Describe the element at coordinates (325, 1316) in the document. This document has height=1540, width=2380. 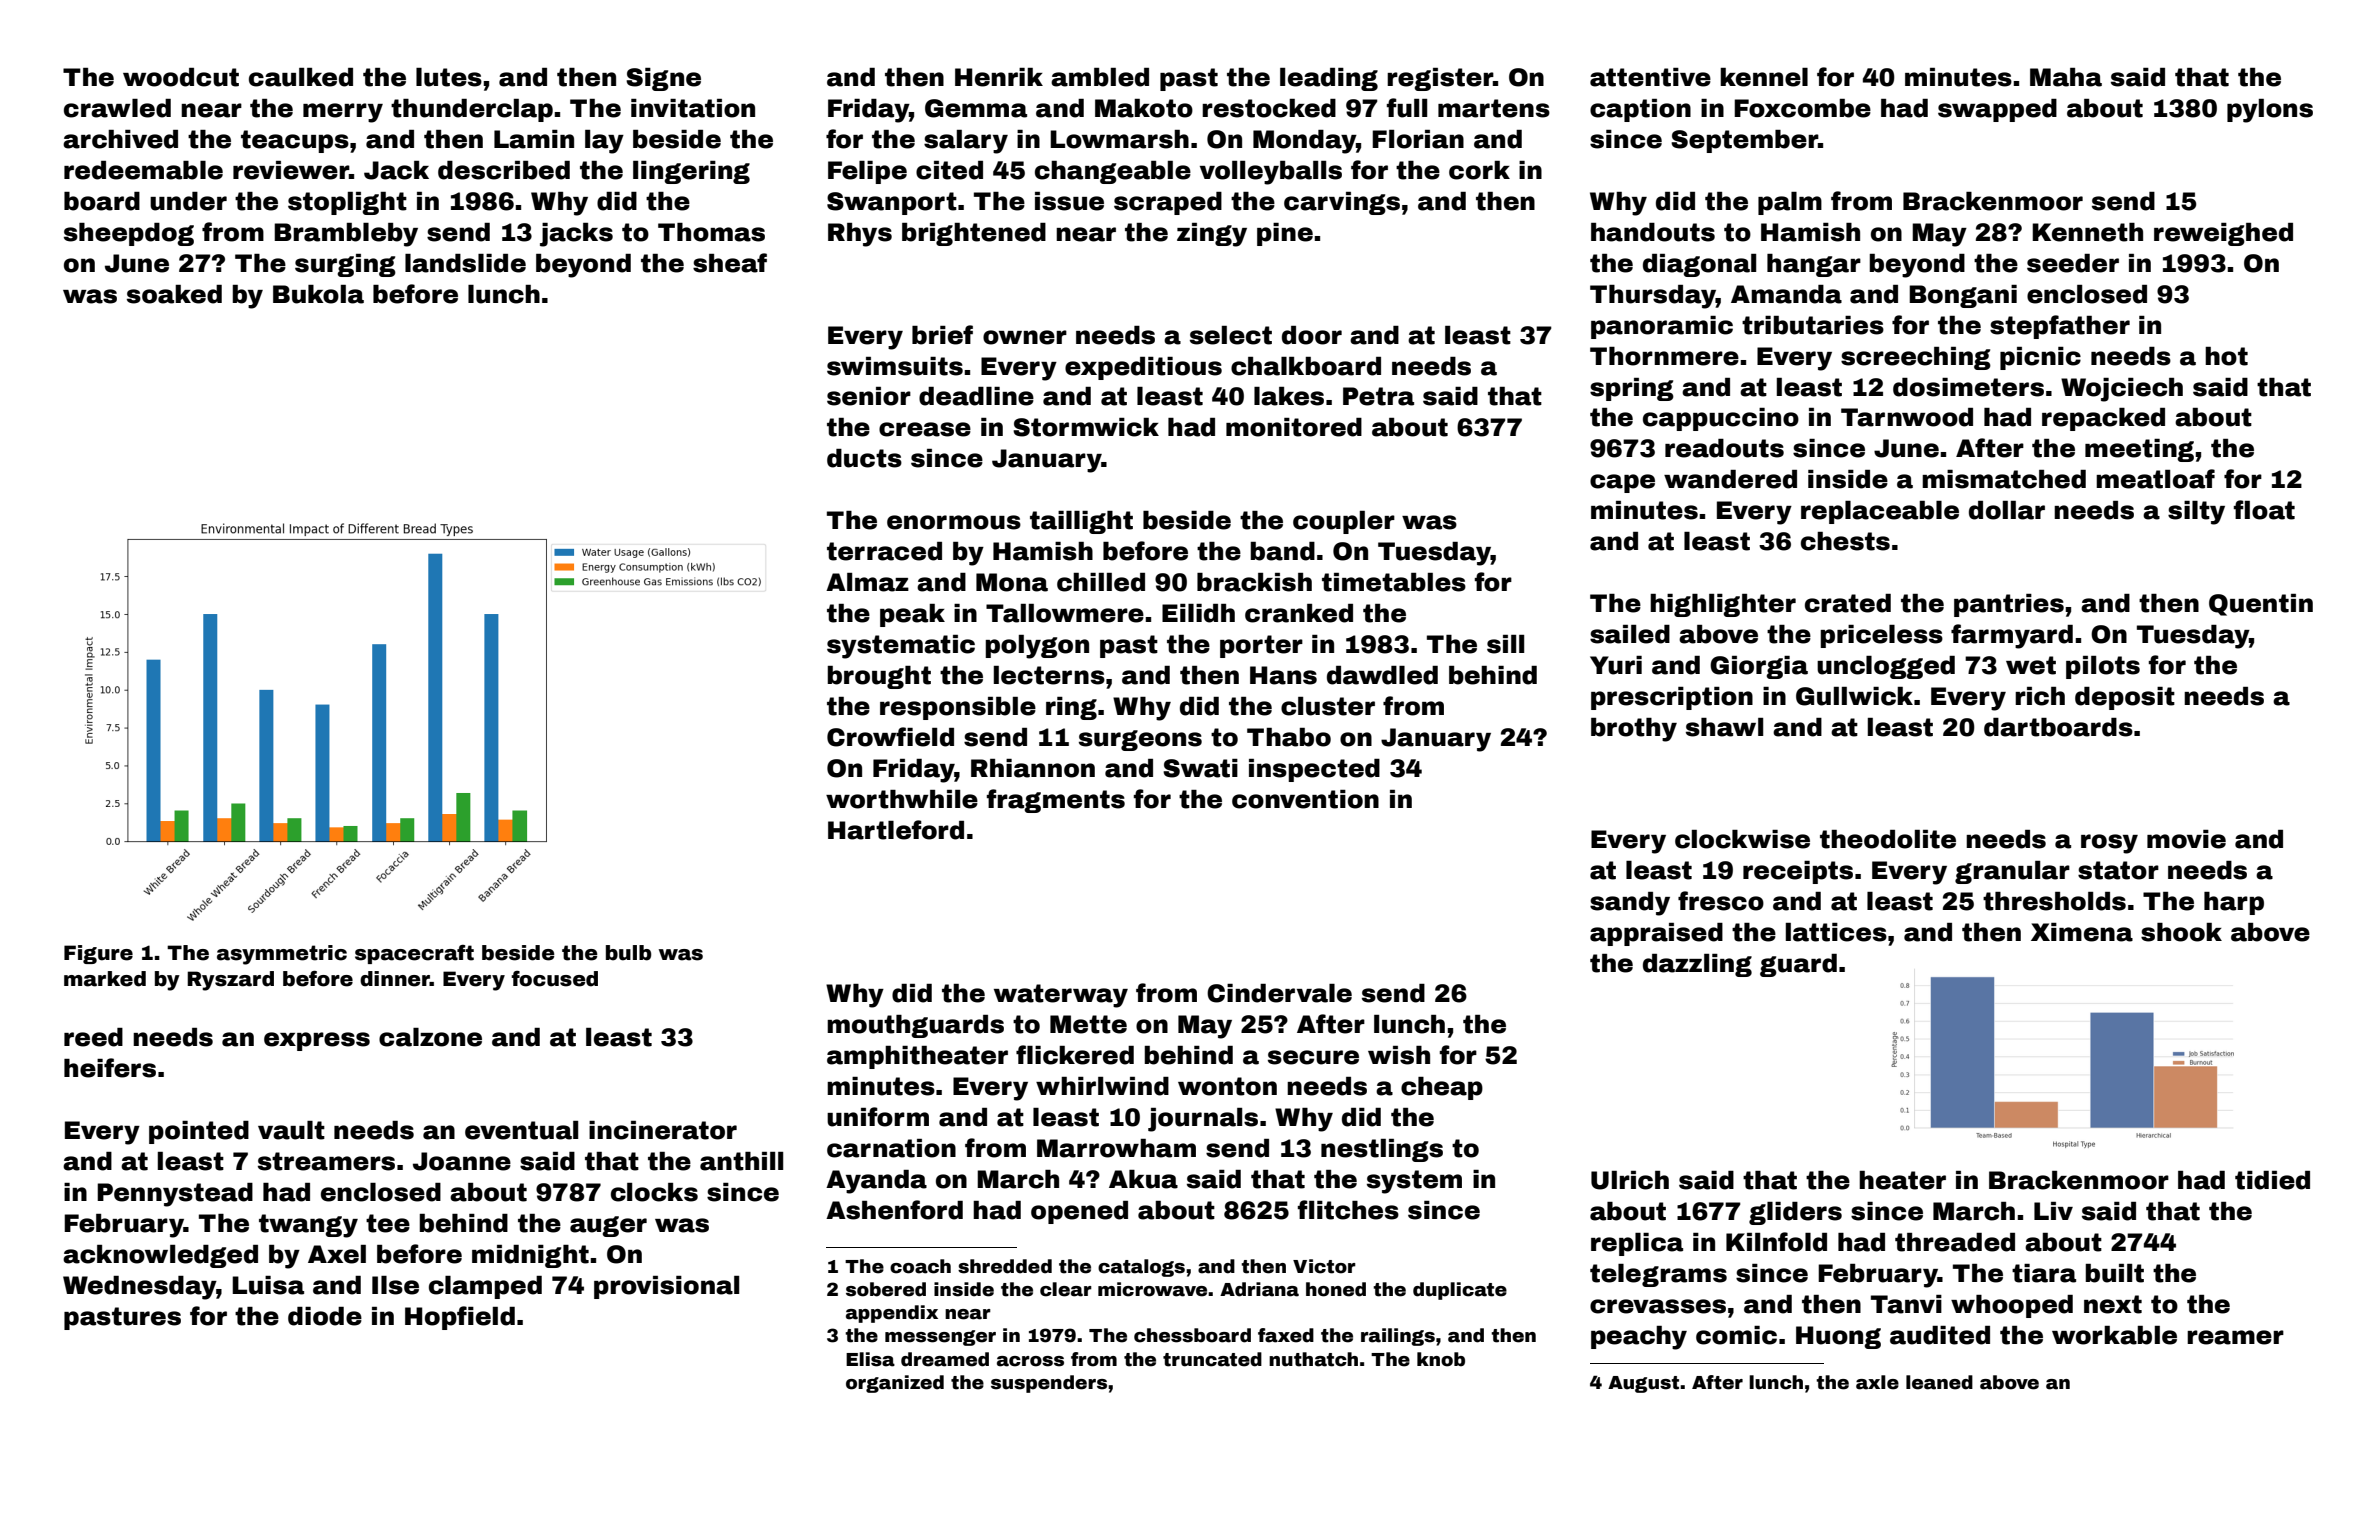
I see `diode` at that location.
